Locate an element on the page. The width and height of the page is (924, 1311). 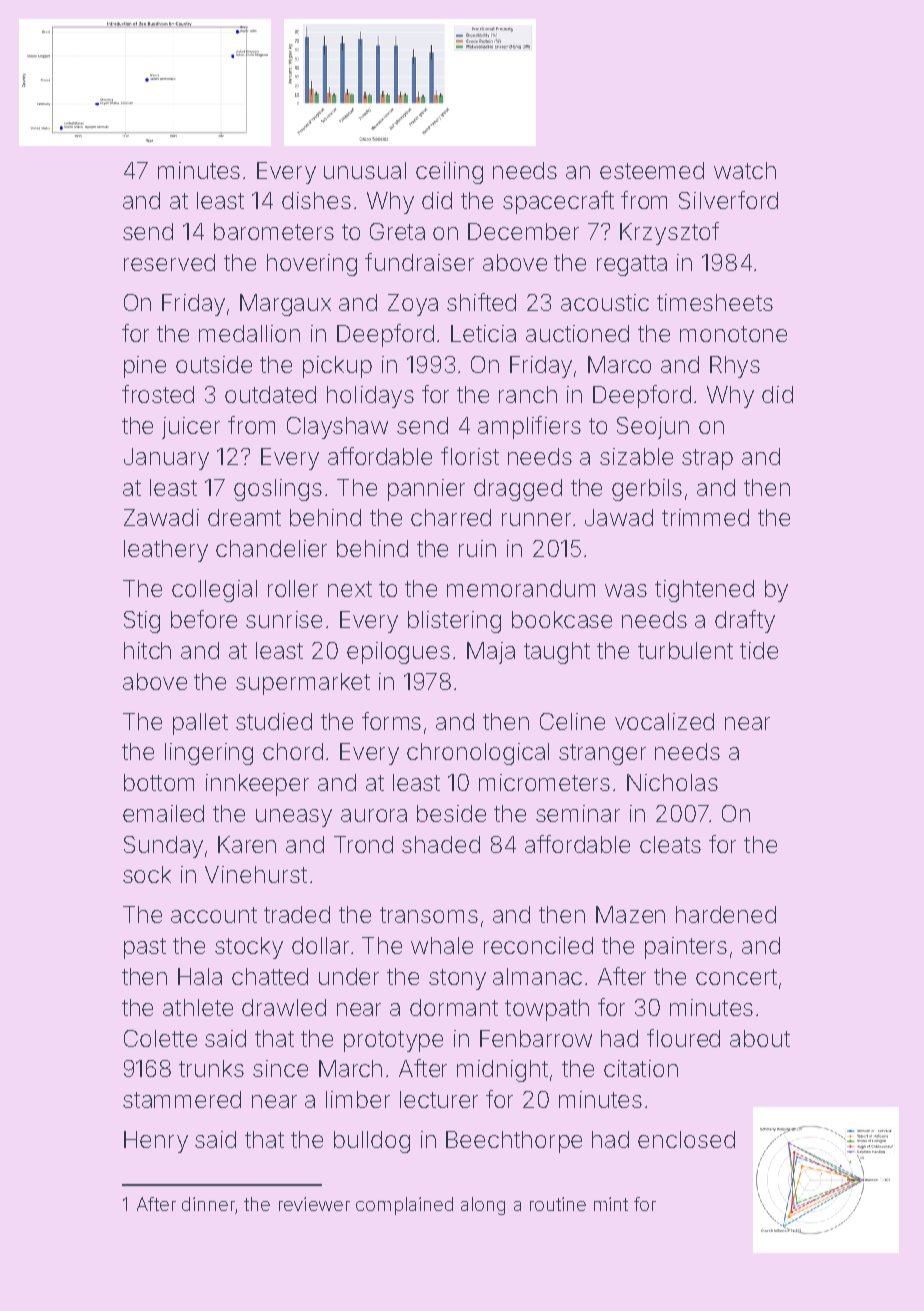
reconciled is located at coordinates (538, 945).
